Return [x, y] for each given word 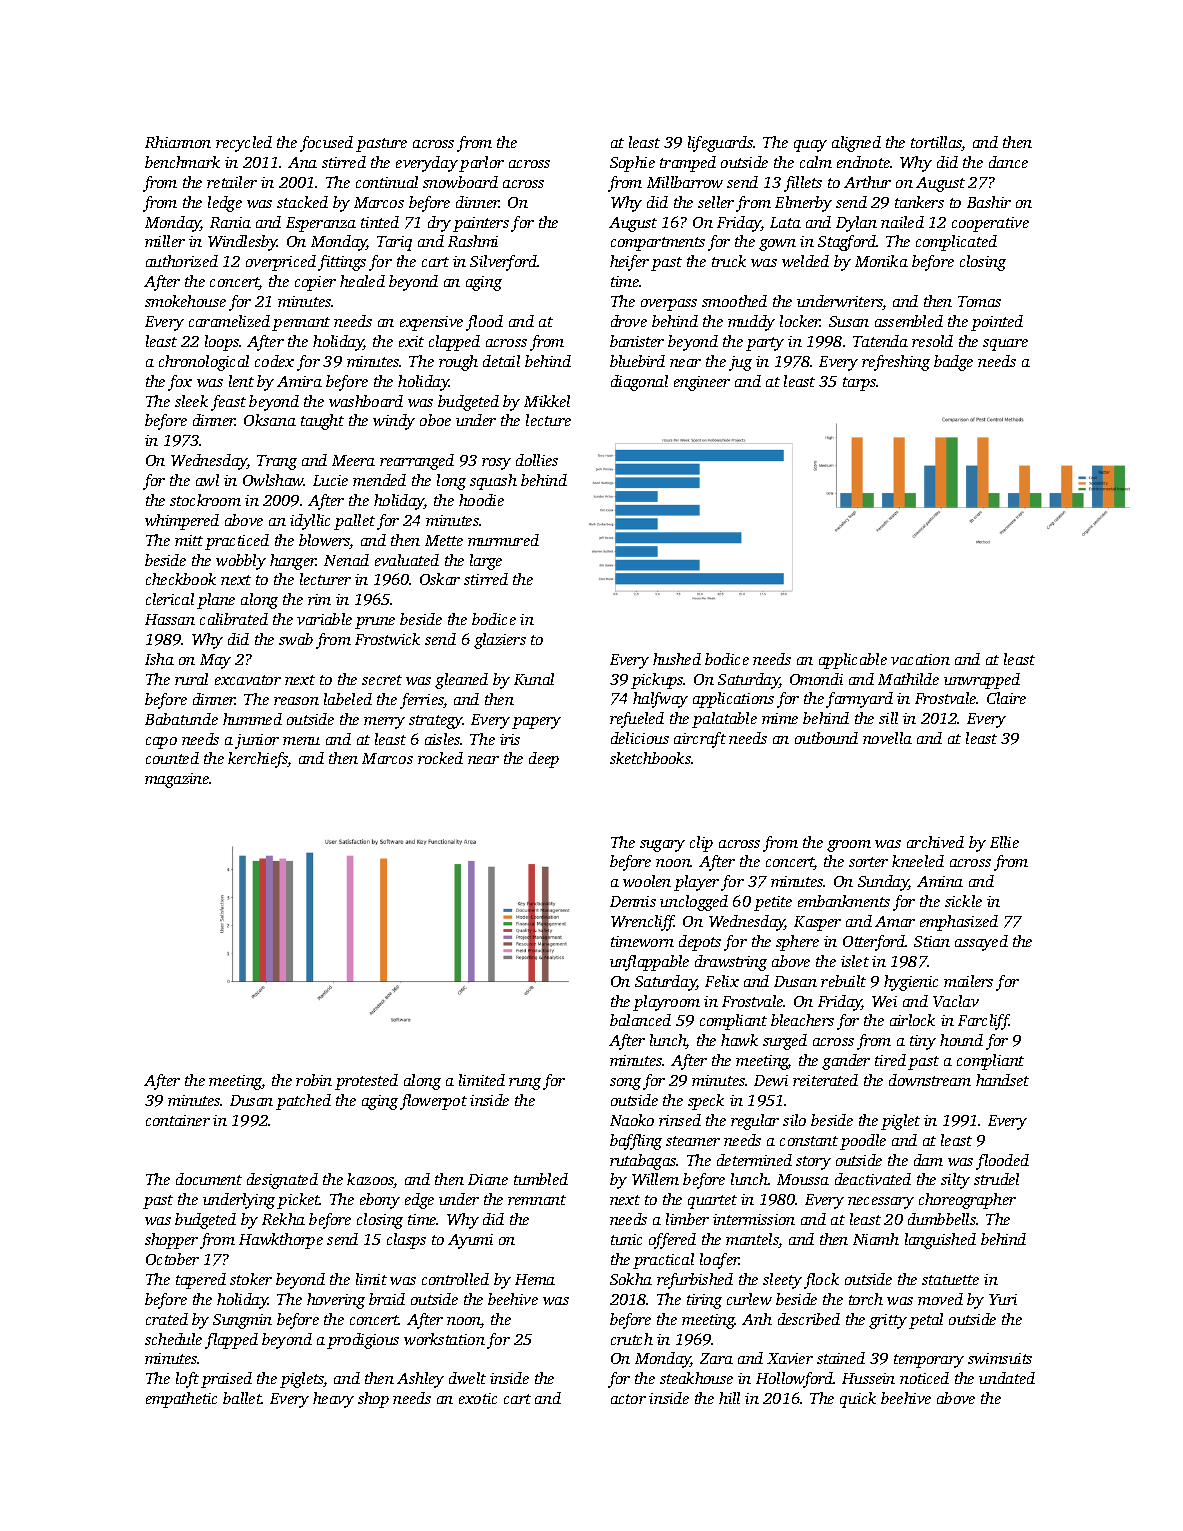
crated [167, 1319]
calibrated [234, 619]
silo [794, 1120]
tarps [859, 384]
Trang [277, 462]
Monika [881, 261]
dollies [537, 460]
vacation [920, 659]
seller [716, 202]
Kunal [534, 679]
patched [303, 1102]
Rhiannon [178, 142]
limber [687, 1219]
